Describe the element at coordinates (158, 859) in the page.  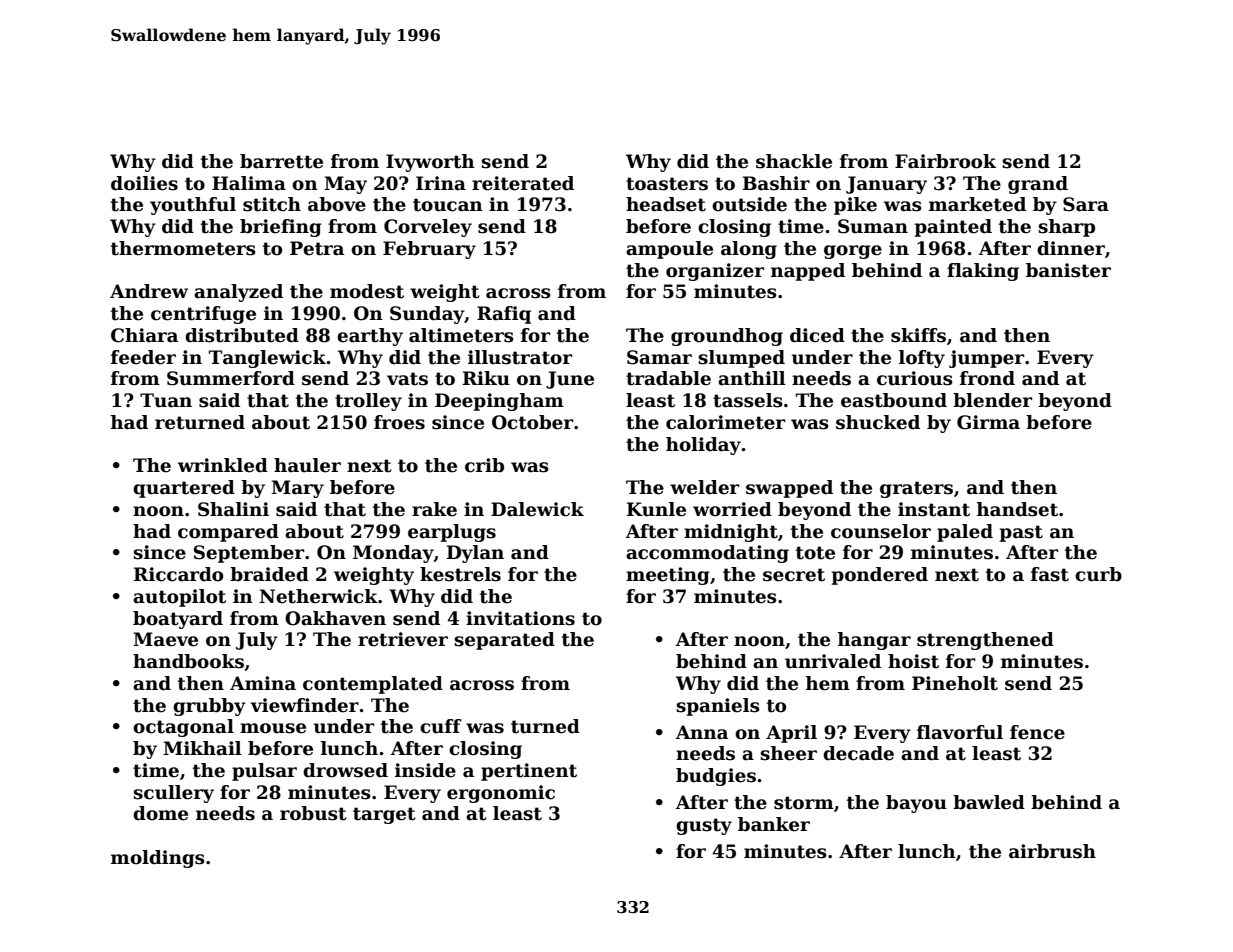
I see `moldings` at that location.
